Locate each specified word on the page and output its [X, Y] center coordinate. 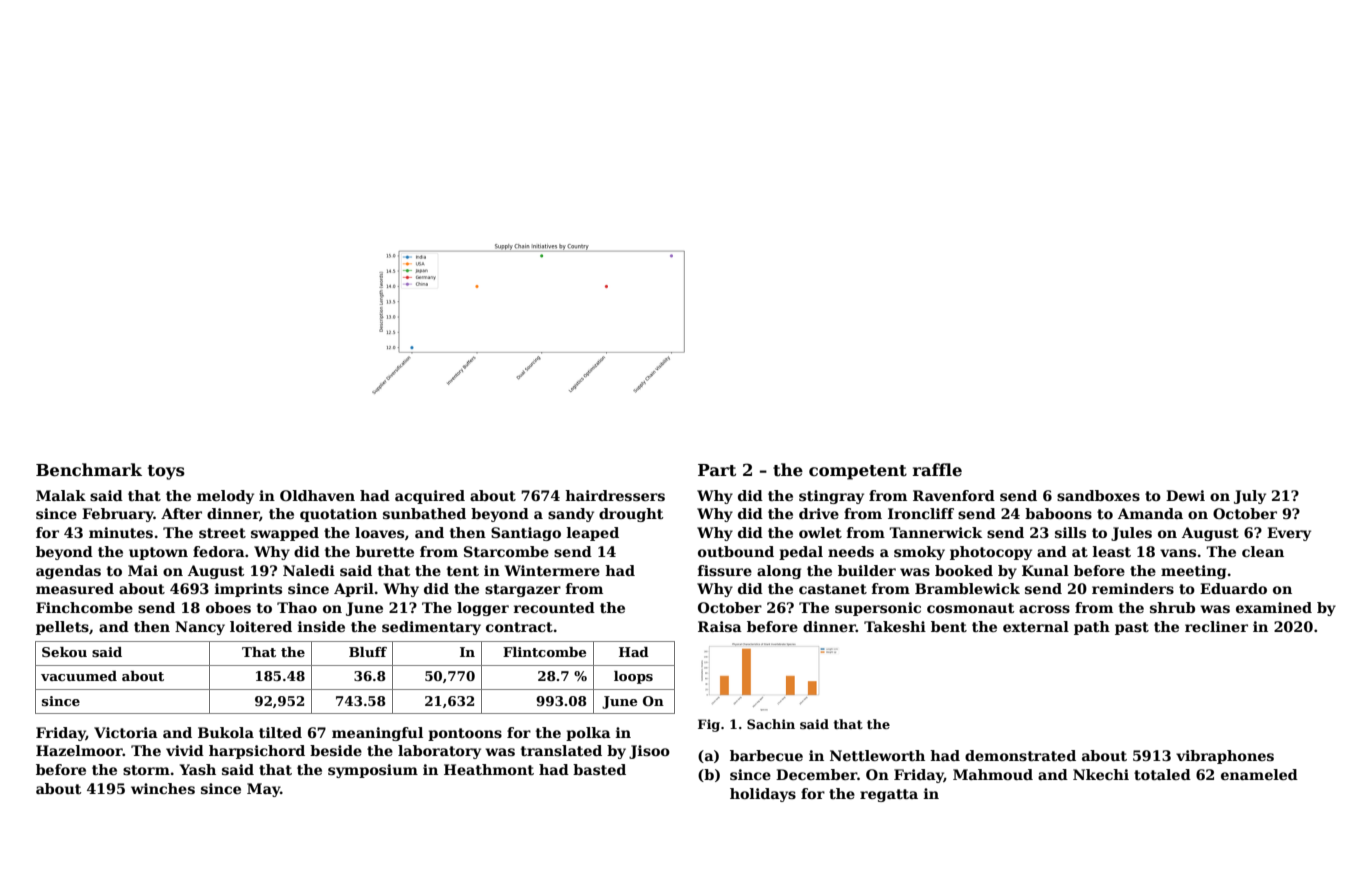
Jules [1131, 534]
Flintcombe [544, 652]
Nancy [200, 628]
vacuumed [79, 676]
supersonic [878, 609]
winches [163, 788]
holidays [763, 795]
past [1132, 628]
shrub [1172, 607]
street [222, 533]
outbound [736, 551]
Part [717, 470]
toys [166, 472]
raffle [937, 470]
